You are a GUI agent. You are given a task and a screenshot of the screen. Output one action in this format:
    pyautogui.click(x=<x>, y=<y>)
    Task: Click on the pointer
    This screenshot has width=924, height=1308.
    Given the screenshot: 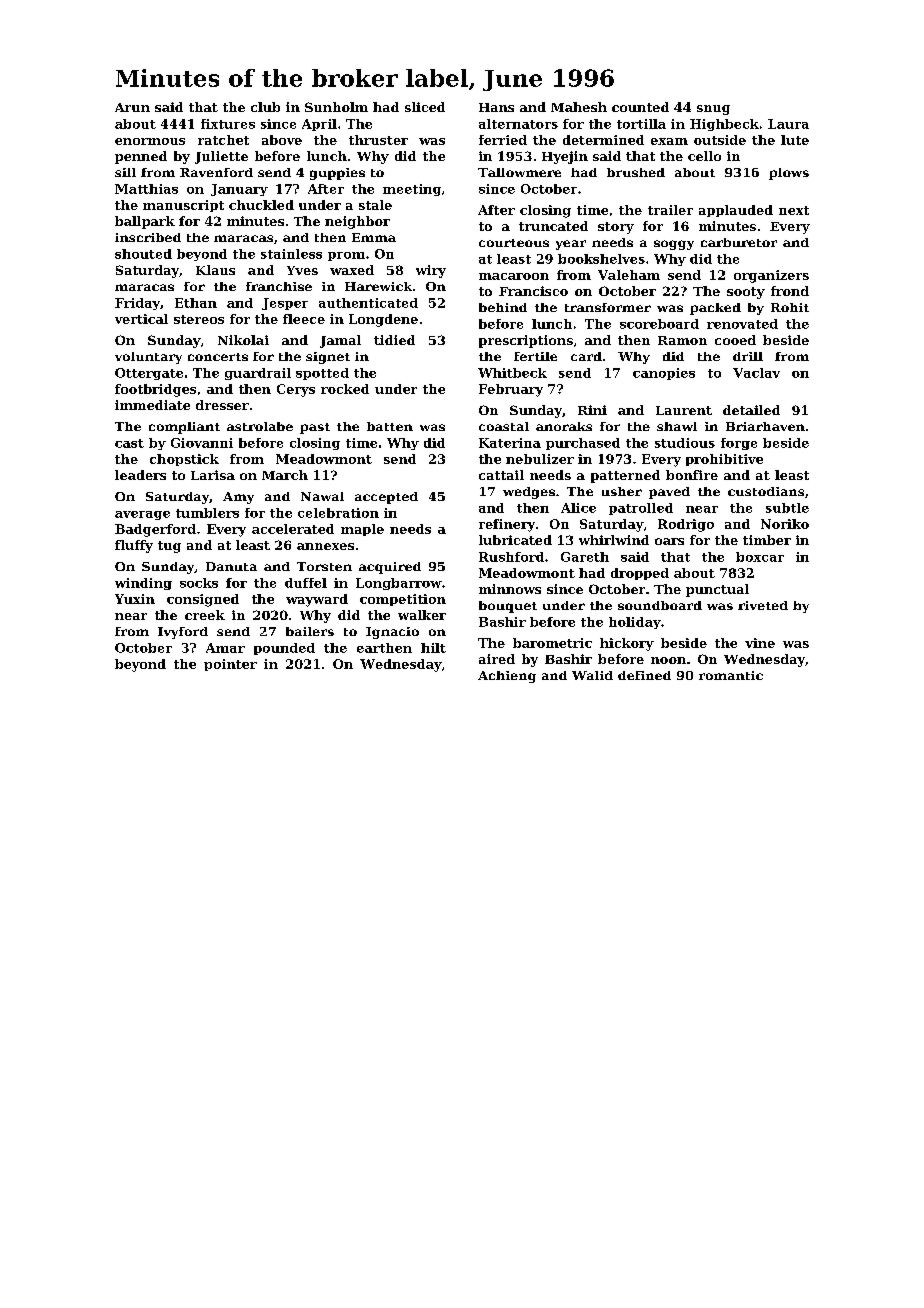 What is the action you would take?
    pyautogui.click(x=230, y=665)
